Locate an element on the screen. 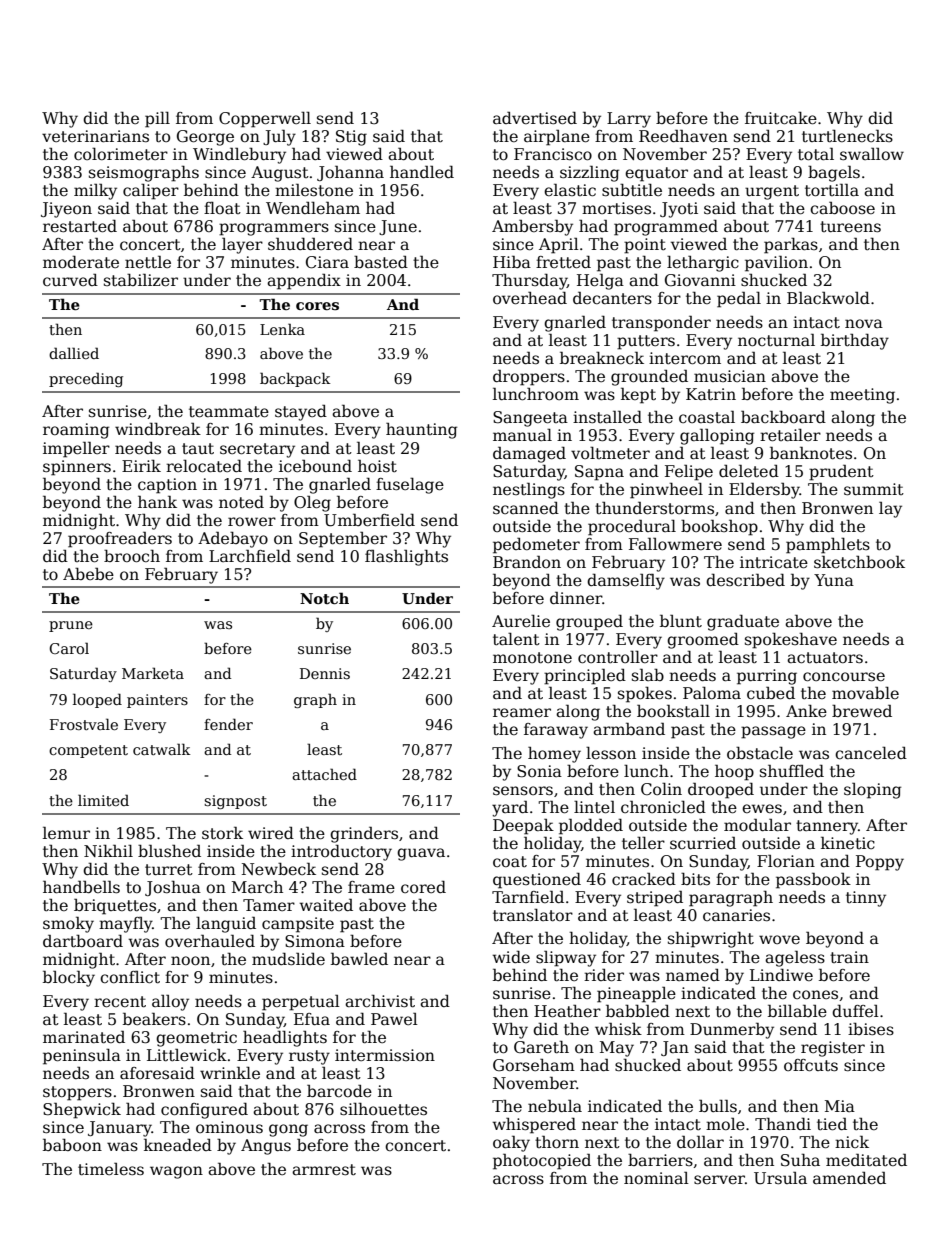 This screenshot has width=952, height=1233. actuators is located at coordinates (825, 658).
